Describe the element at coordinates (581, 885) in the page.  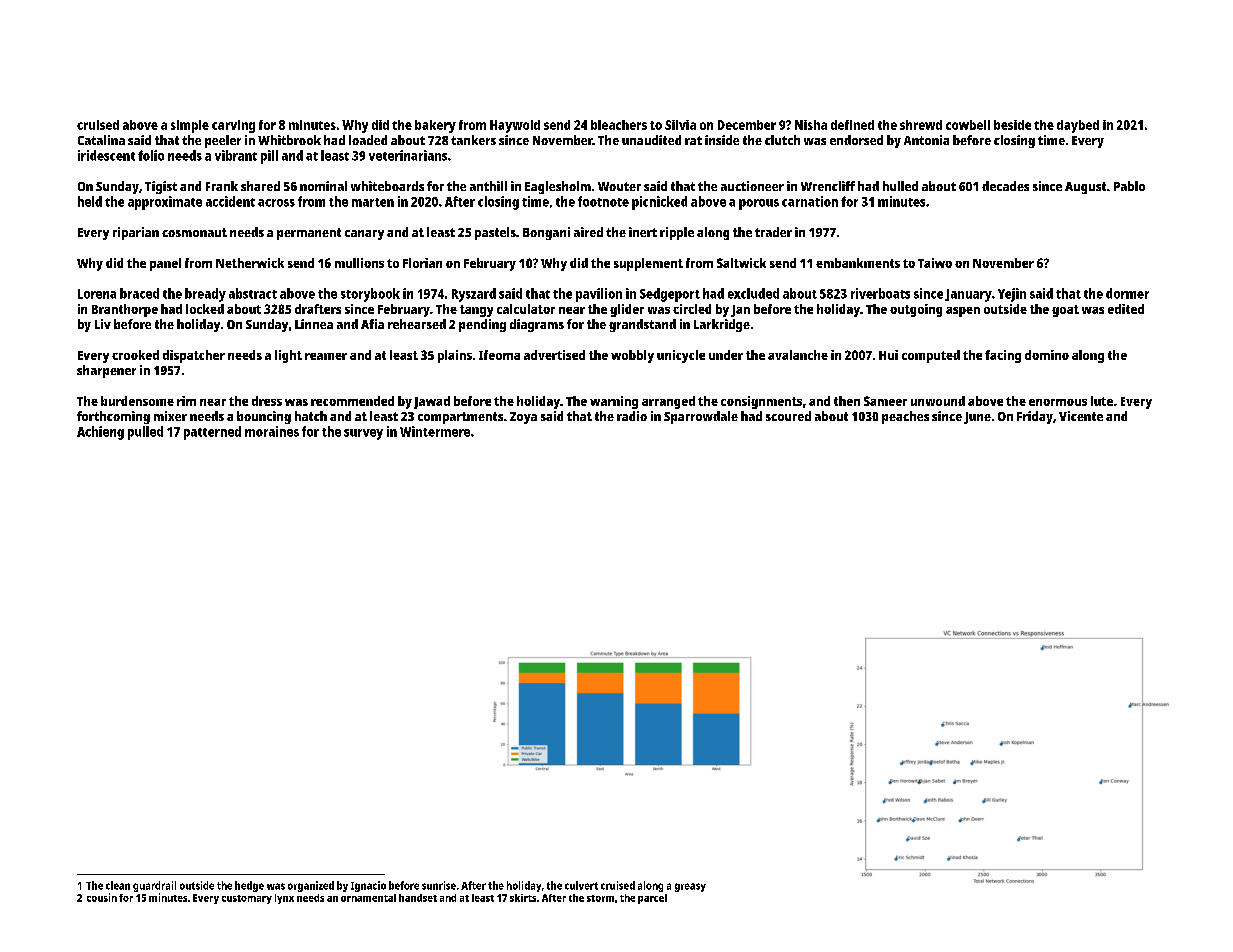
I see `culvert` at that location.
